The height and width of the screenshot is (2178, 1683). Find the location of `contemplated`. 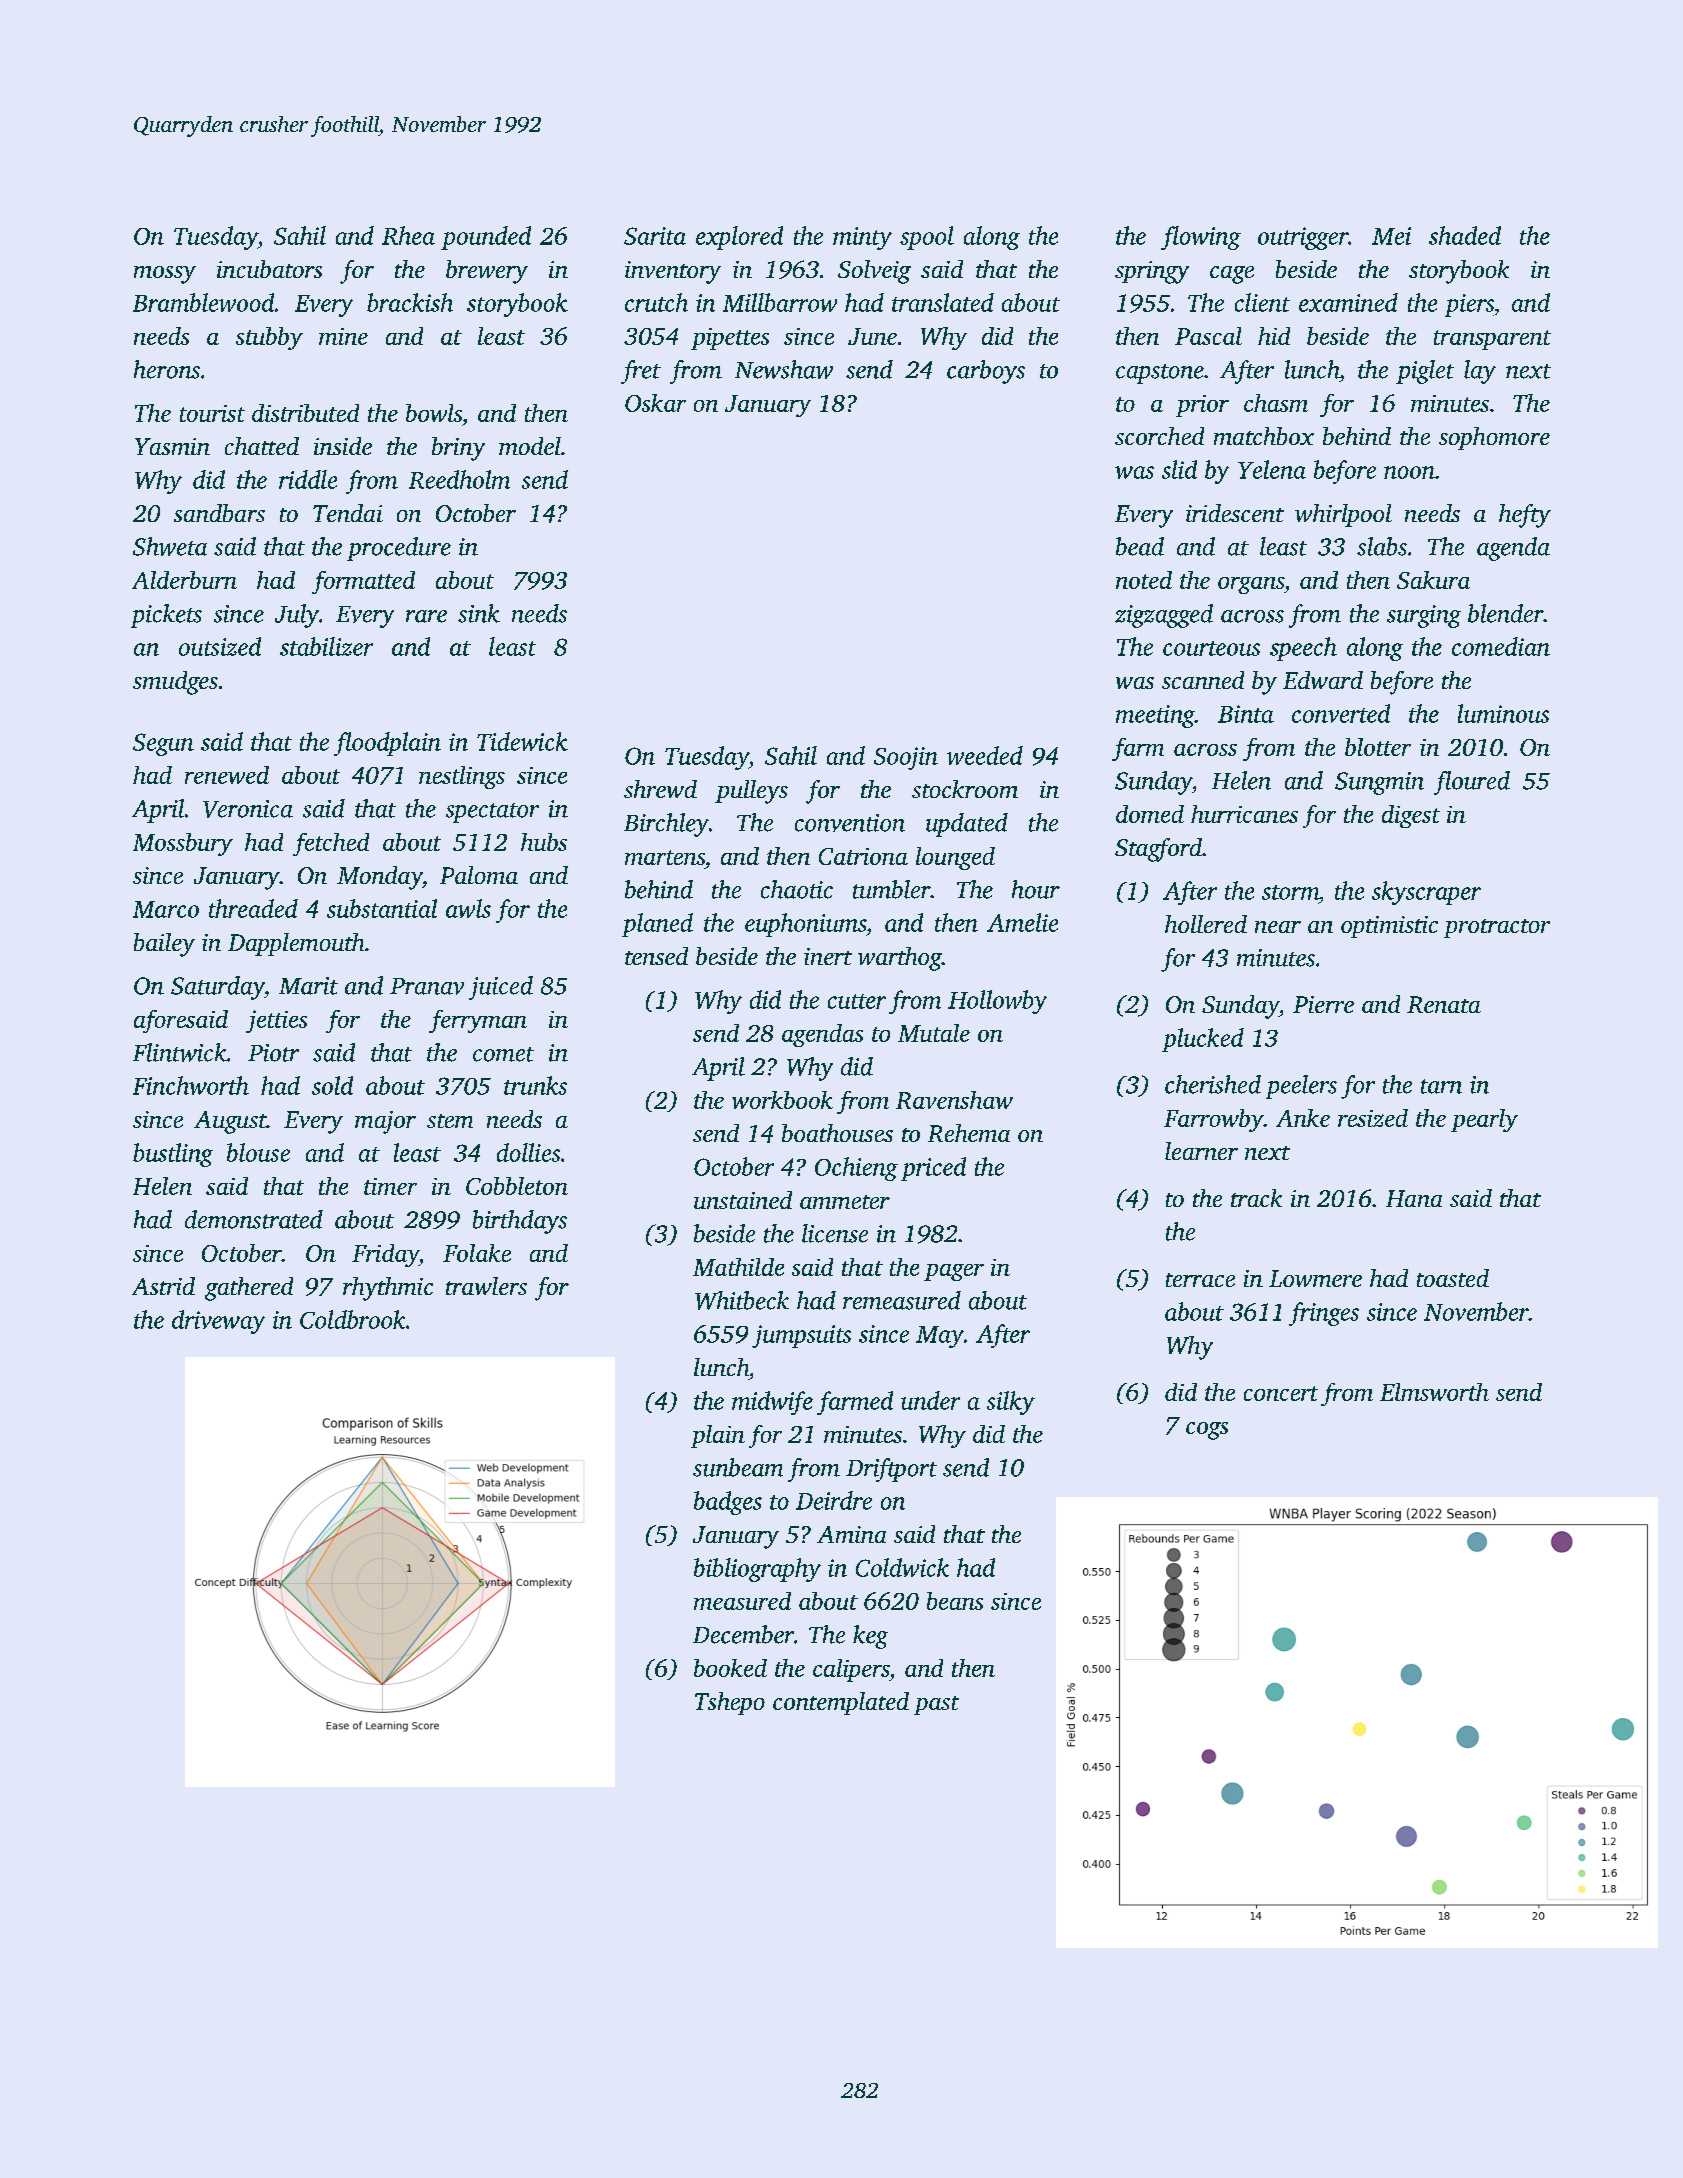

contemplated is located at coordinates (841, 1703).
